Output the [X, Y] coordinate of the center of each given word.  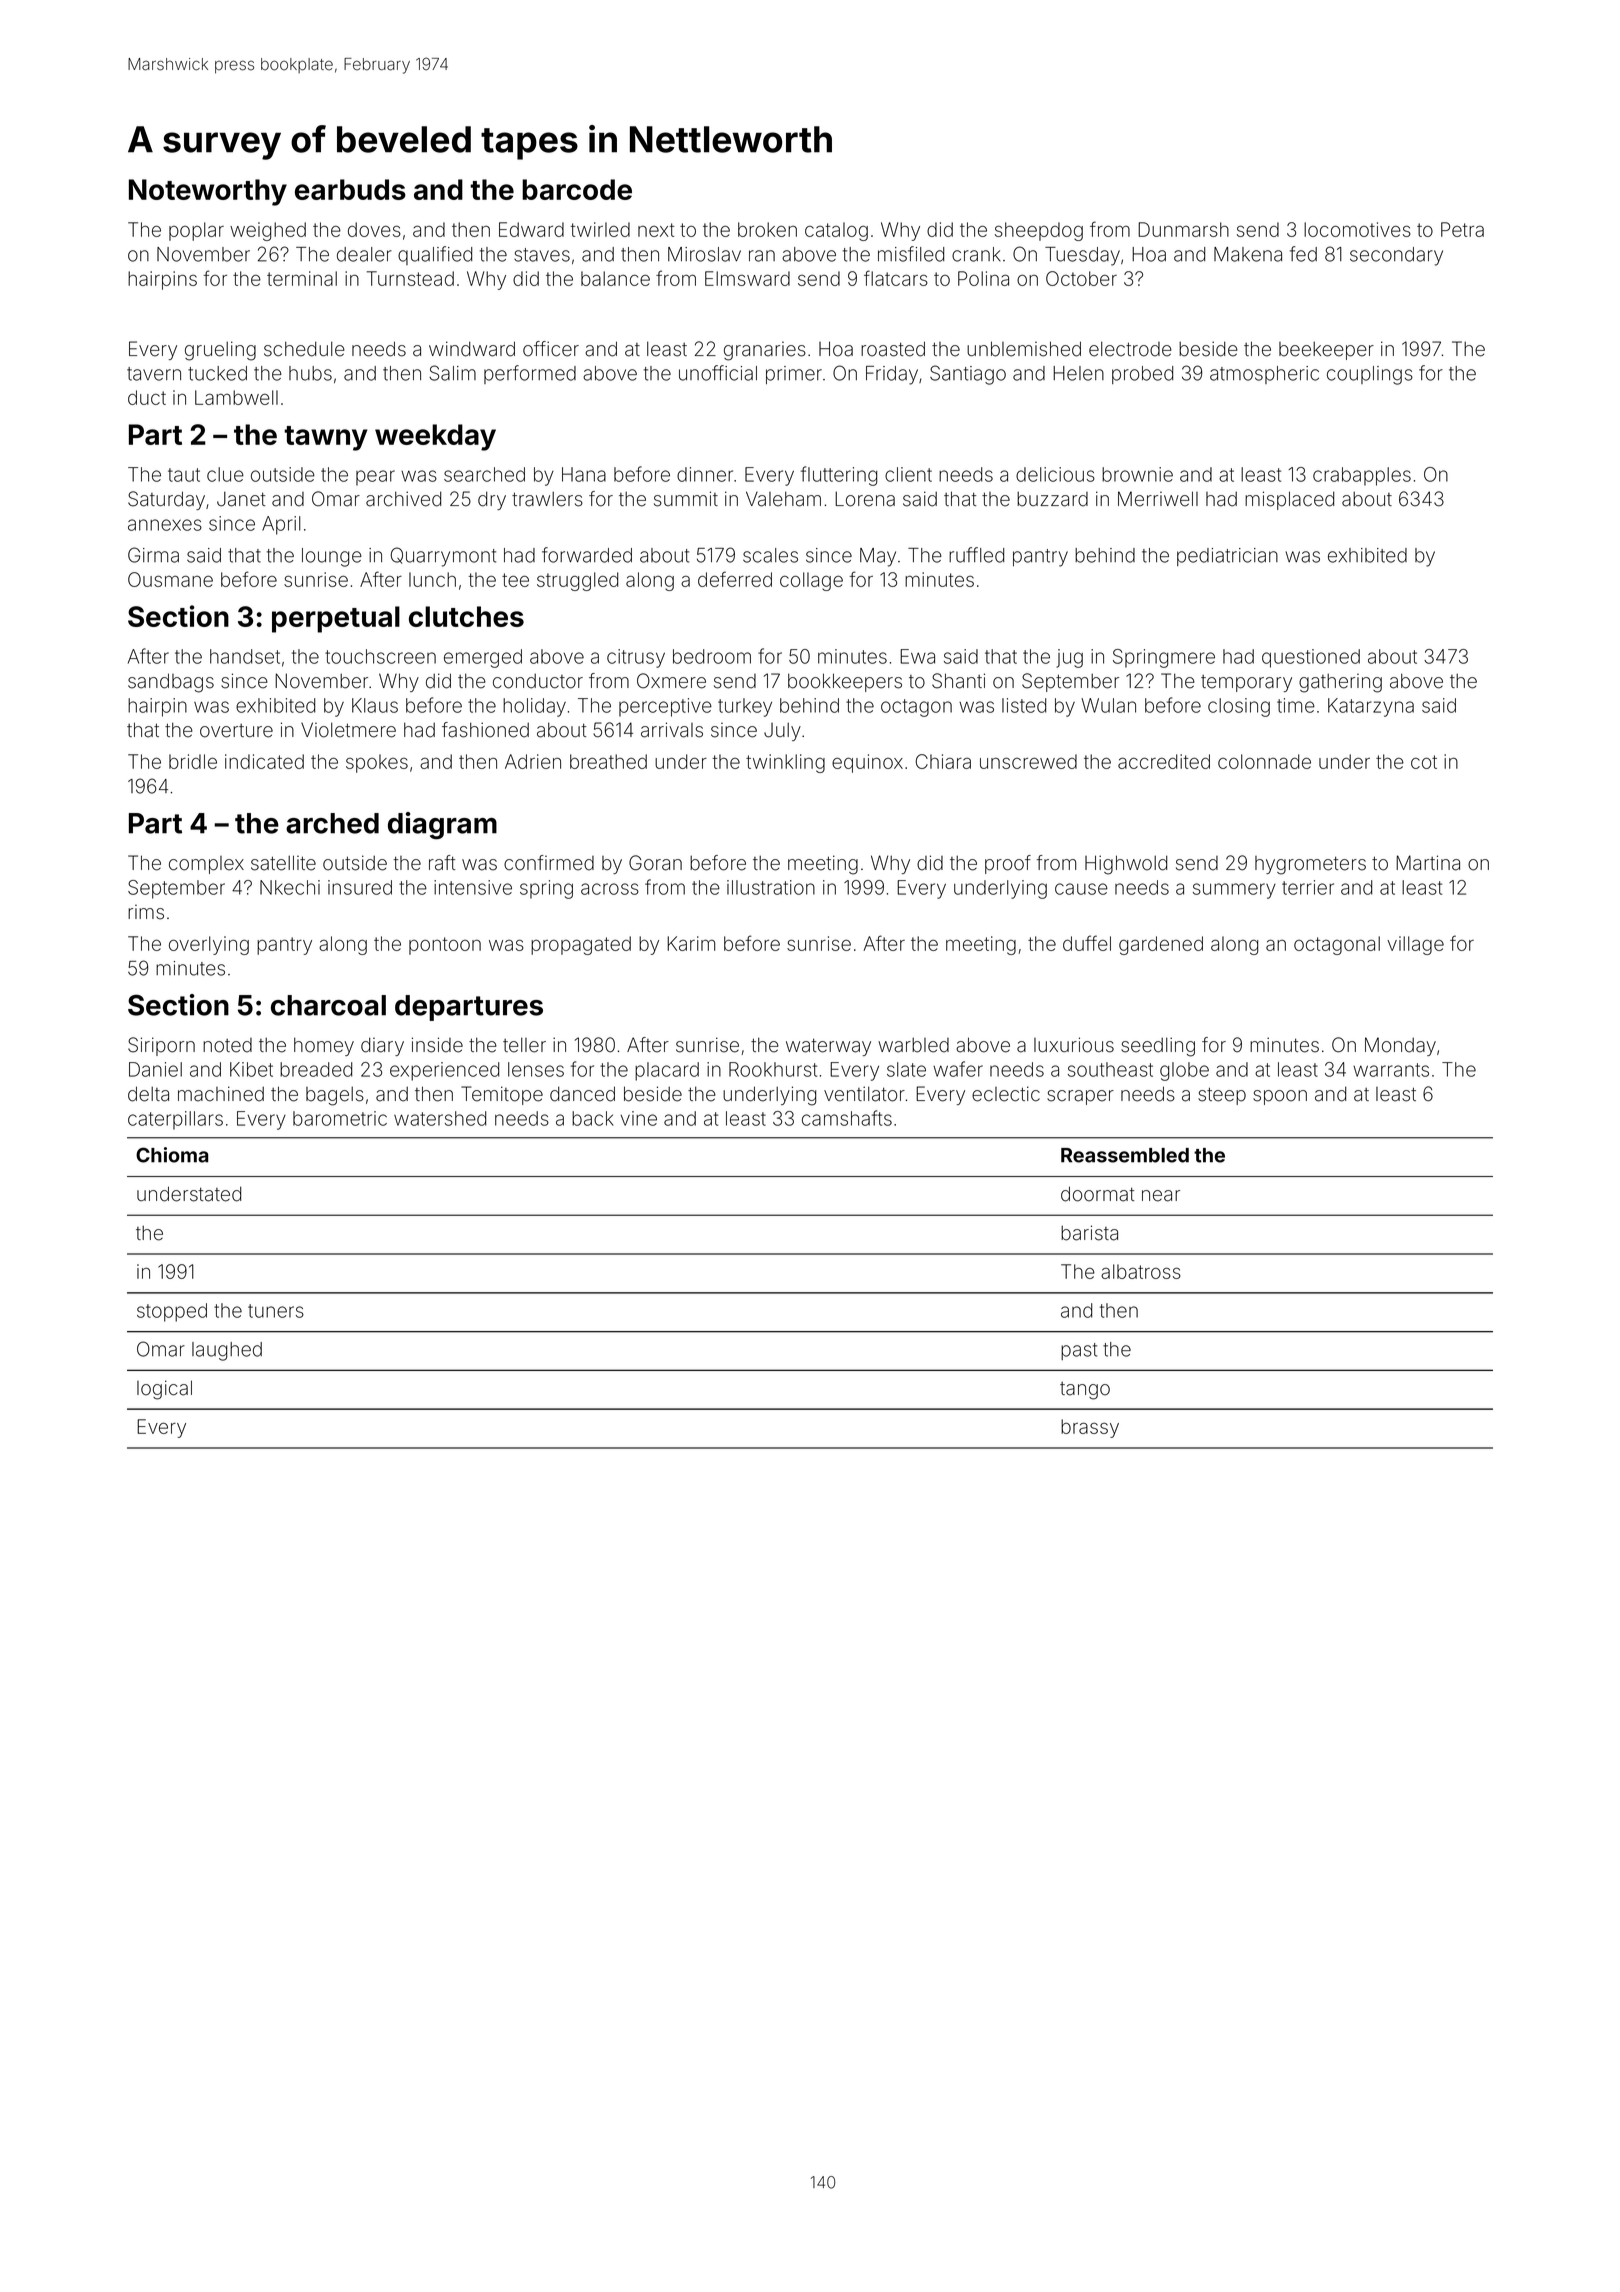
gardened [1161, 945]
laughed [227, 1351]
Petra [1462, 229]
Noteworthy [208, 192]
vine [639, 1118]
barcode [577, 189]
